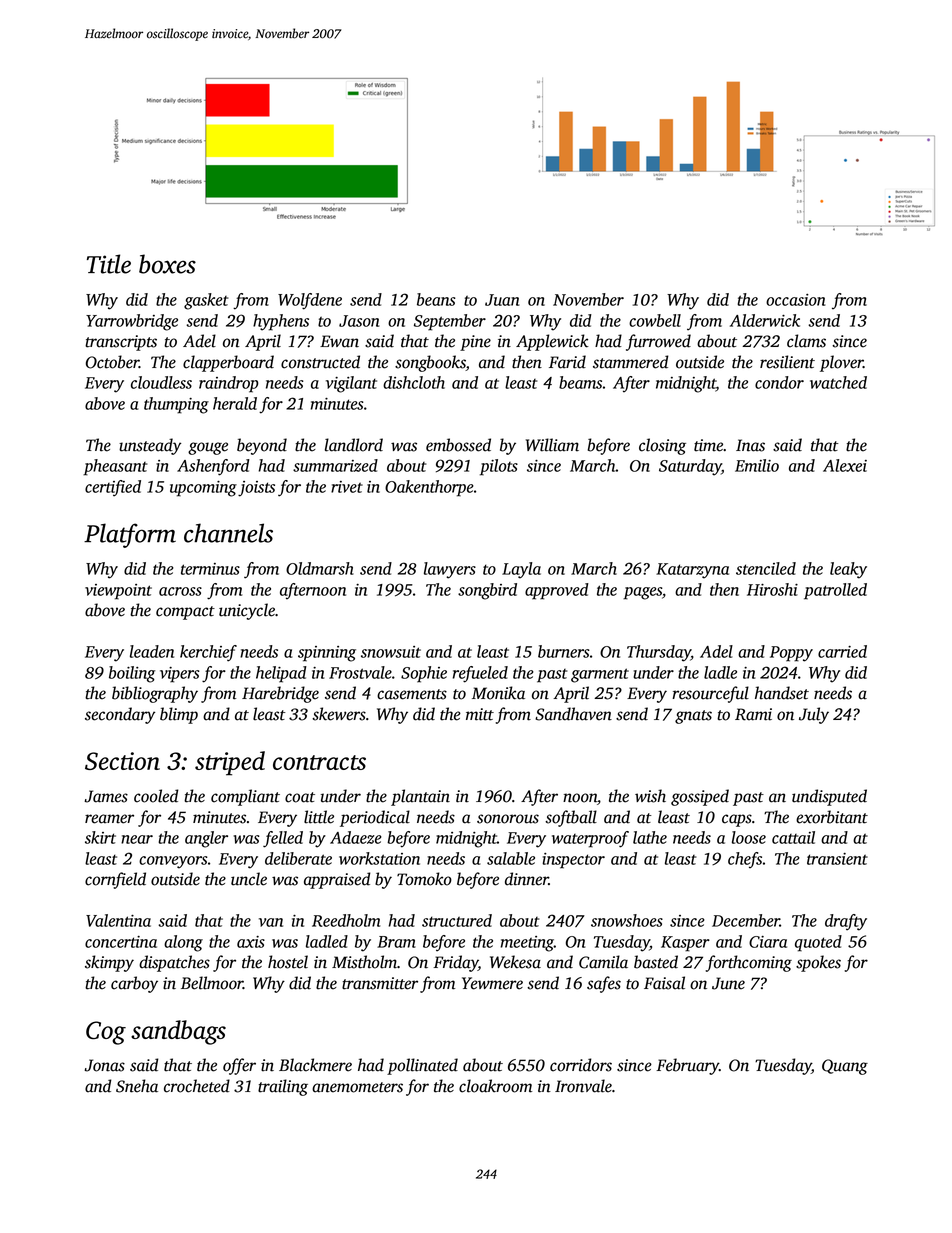  What do you see at coordinates (508, 819) in the screenshot?
I see `sonorous` at bounding box center [508, 819].
